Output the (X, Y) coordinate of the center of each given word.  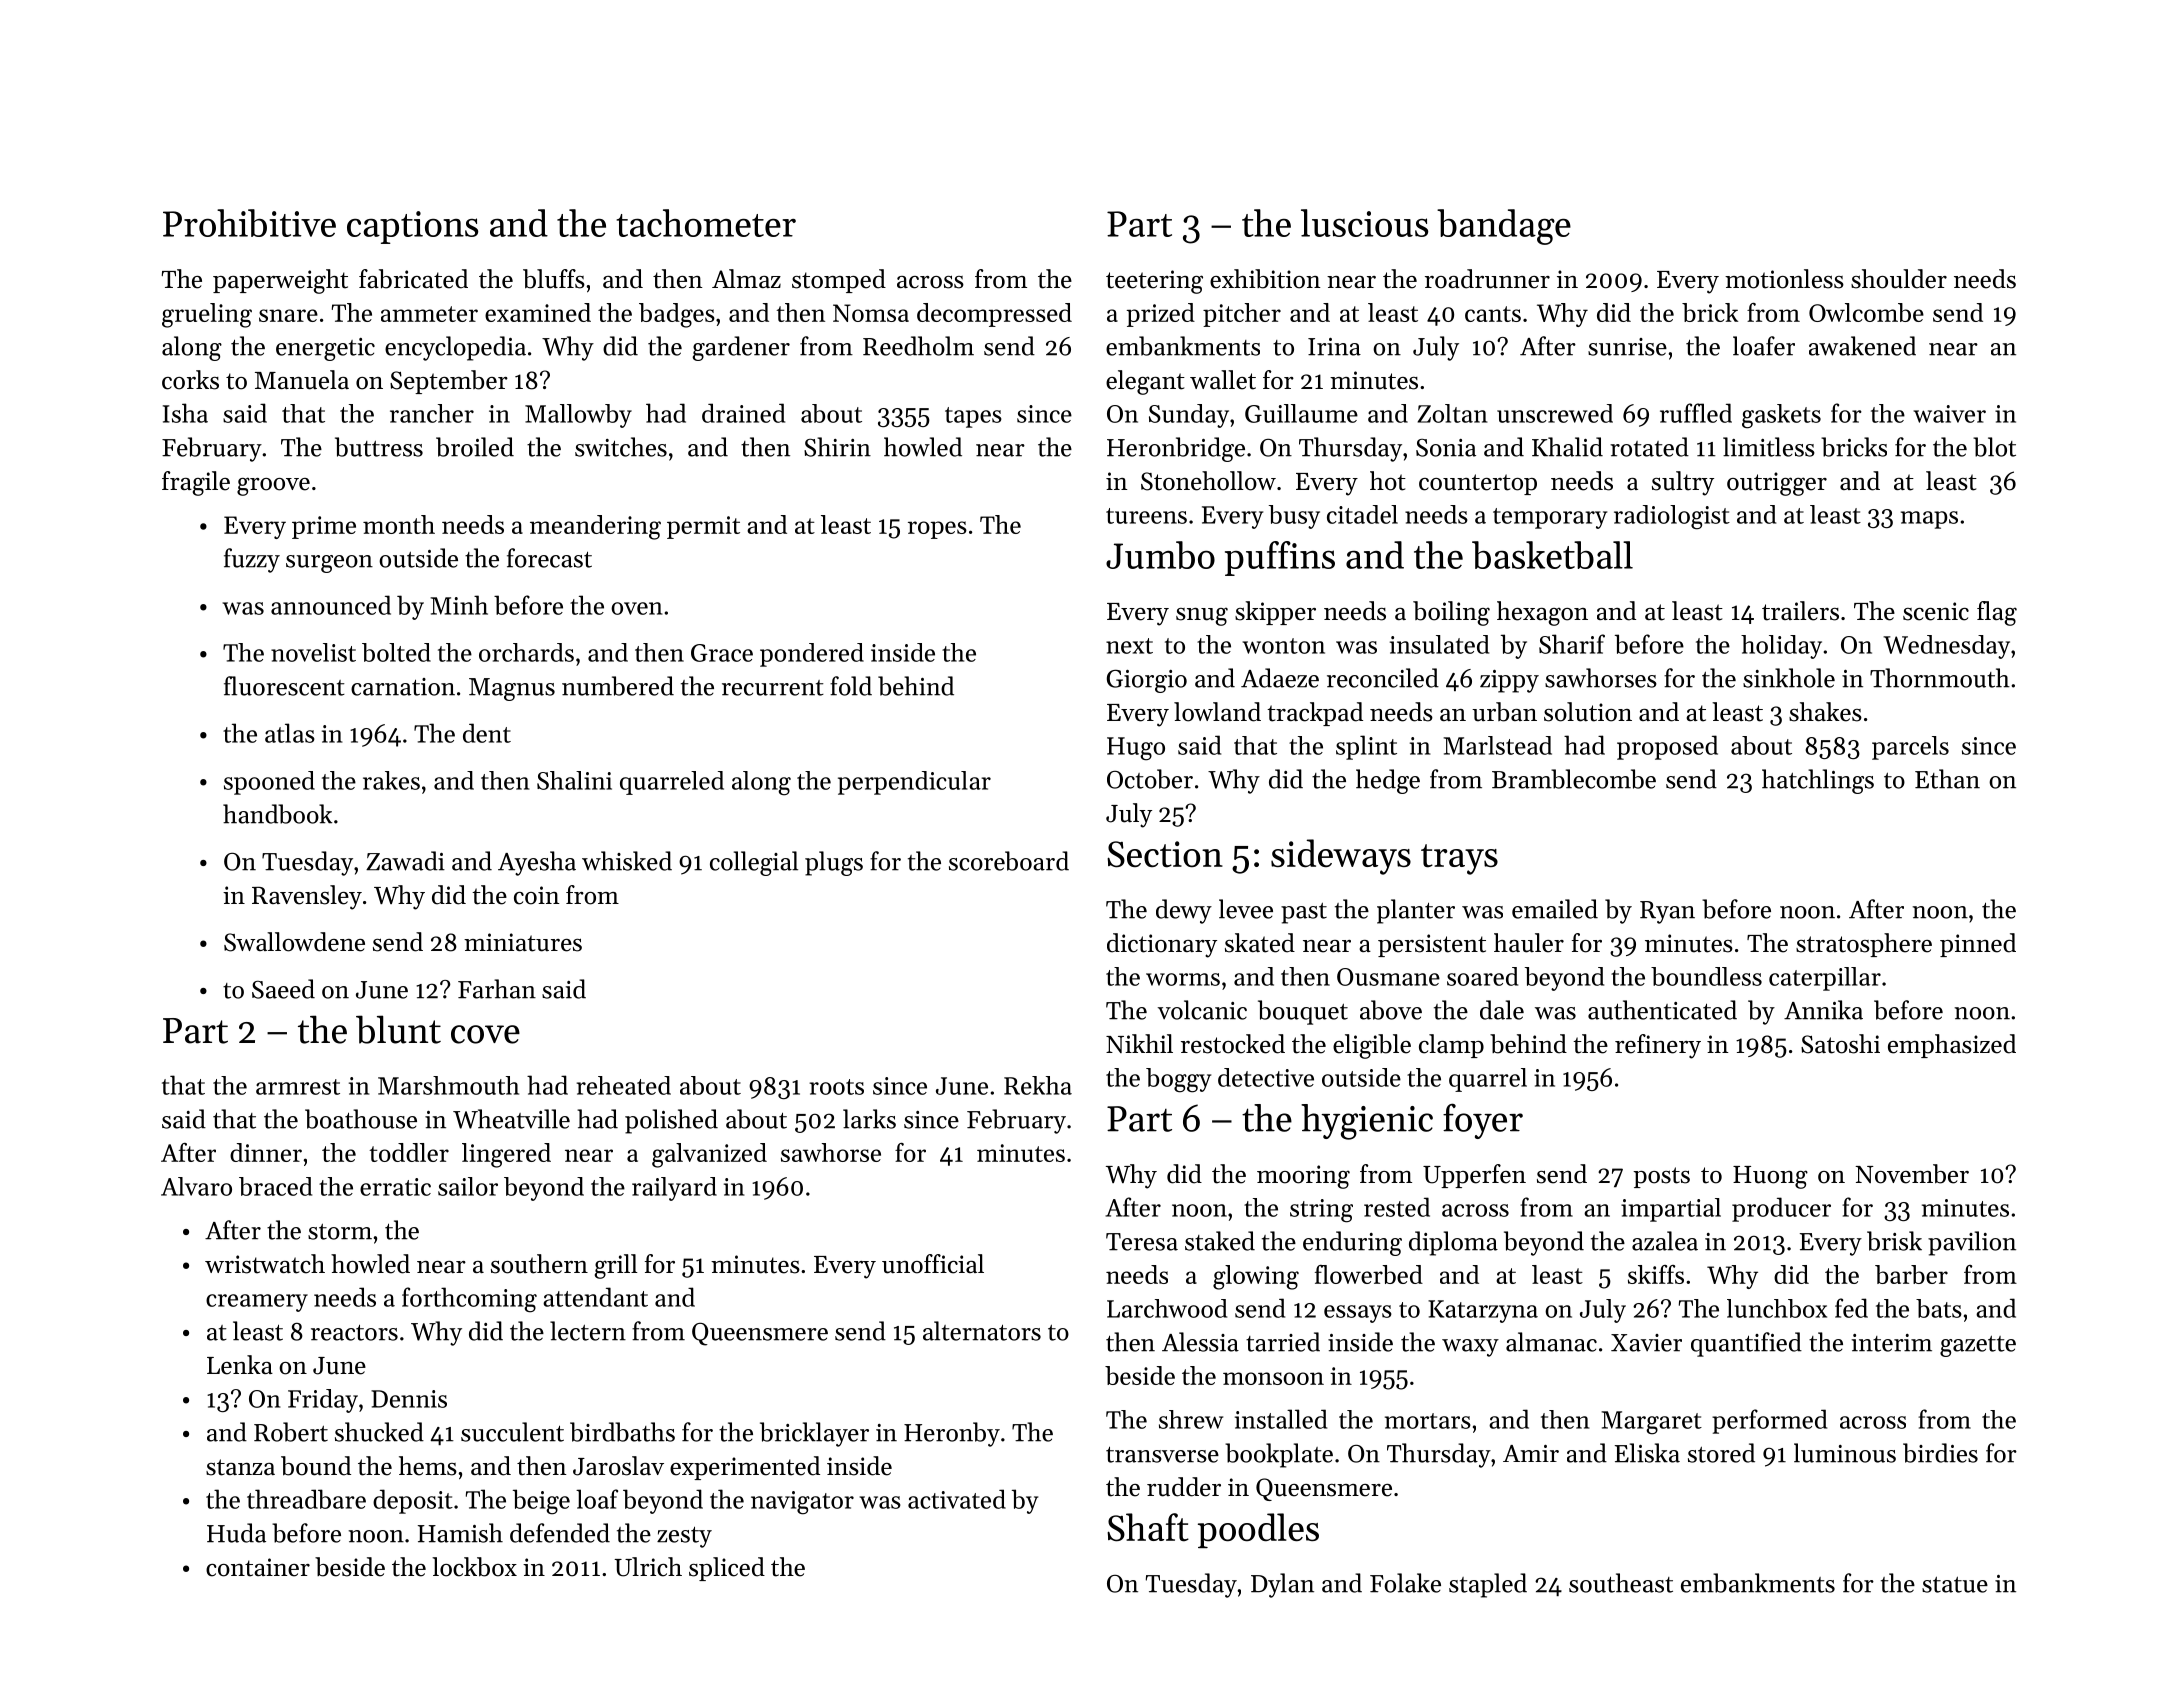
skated (1260, 943)
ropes (937, 530)
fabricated (413, 279)
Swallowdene (294, 942)
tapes (973, 417)
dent (487, 733)
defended (560, 1533)
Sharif (1572, 644)
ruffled (1696, 413)
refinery (1658, 1046)
